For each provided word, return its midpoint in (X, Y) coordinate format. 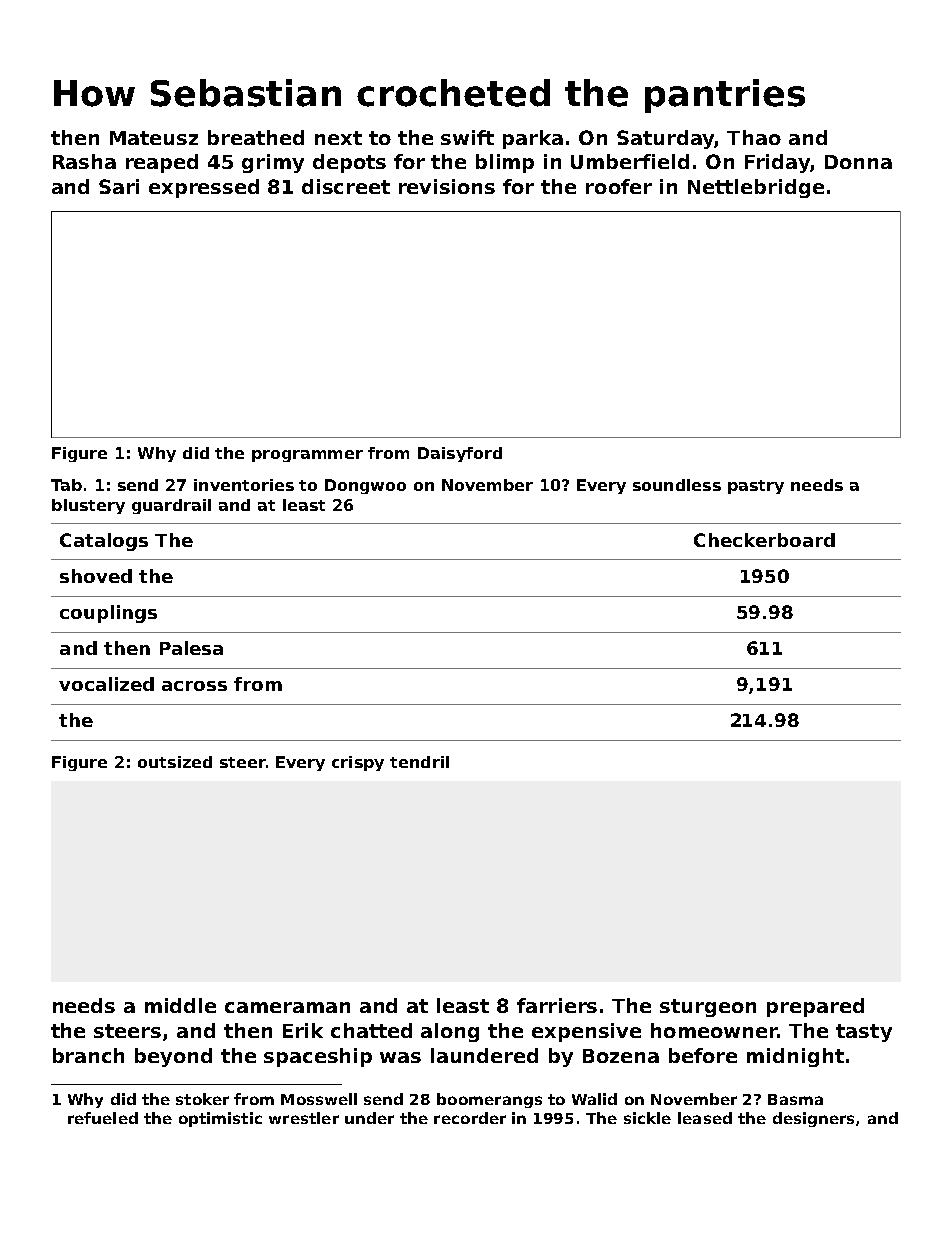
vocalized (106, 684)
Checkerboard (764, 540)
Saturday (665, 139)
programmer (307, 456)
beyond (173, 1057)
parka (533, 139)
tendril (419, 762)
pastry (756, 487)
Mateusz (154, 138)
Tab (66, 485)
